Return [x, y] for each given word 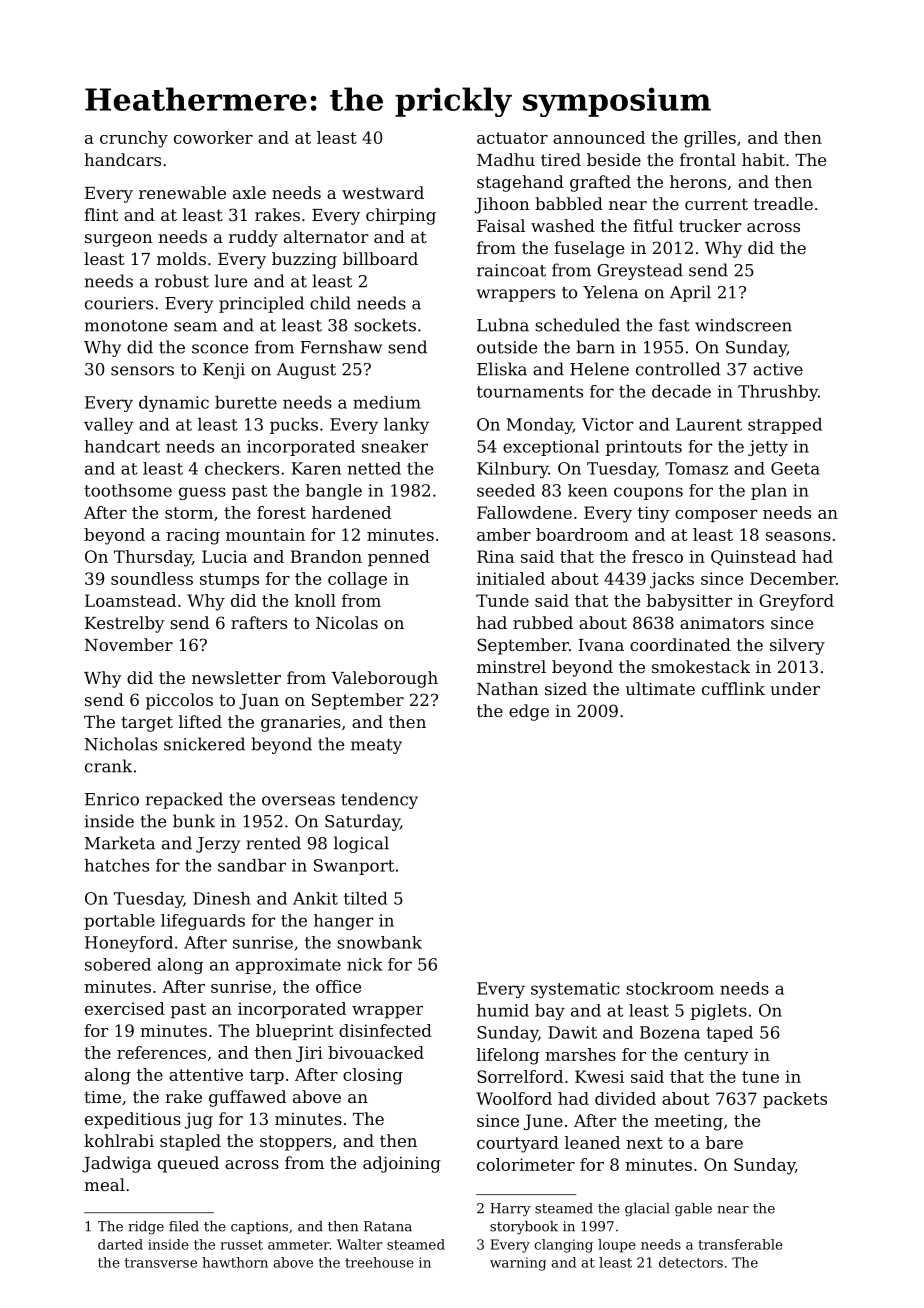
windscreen [743, 325]
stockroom [670, 988]
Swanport [354, 867]
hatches [116, 865]
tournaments [530, 392]
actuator [512, 138]
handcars [122, 159]
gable [693, 1210]
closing [373, 1076]
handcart [122, 446]
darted [120, 1244]
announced [599, 137]
